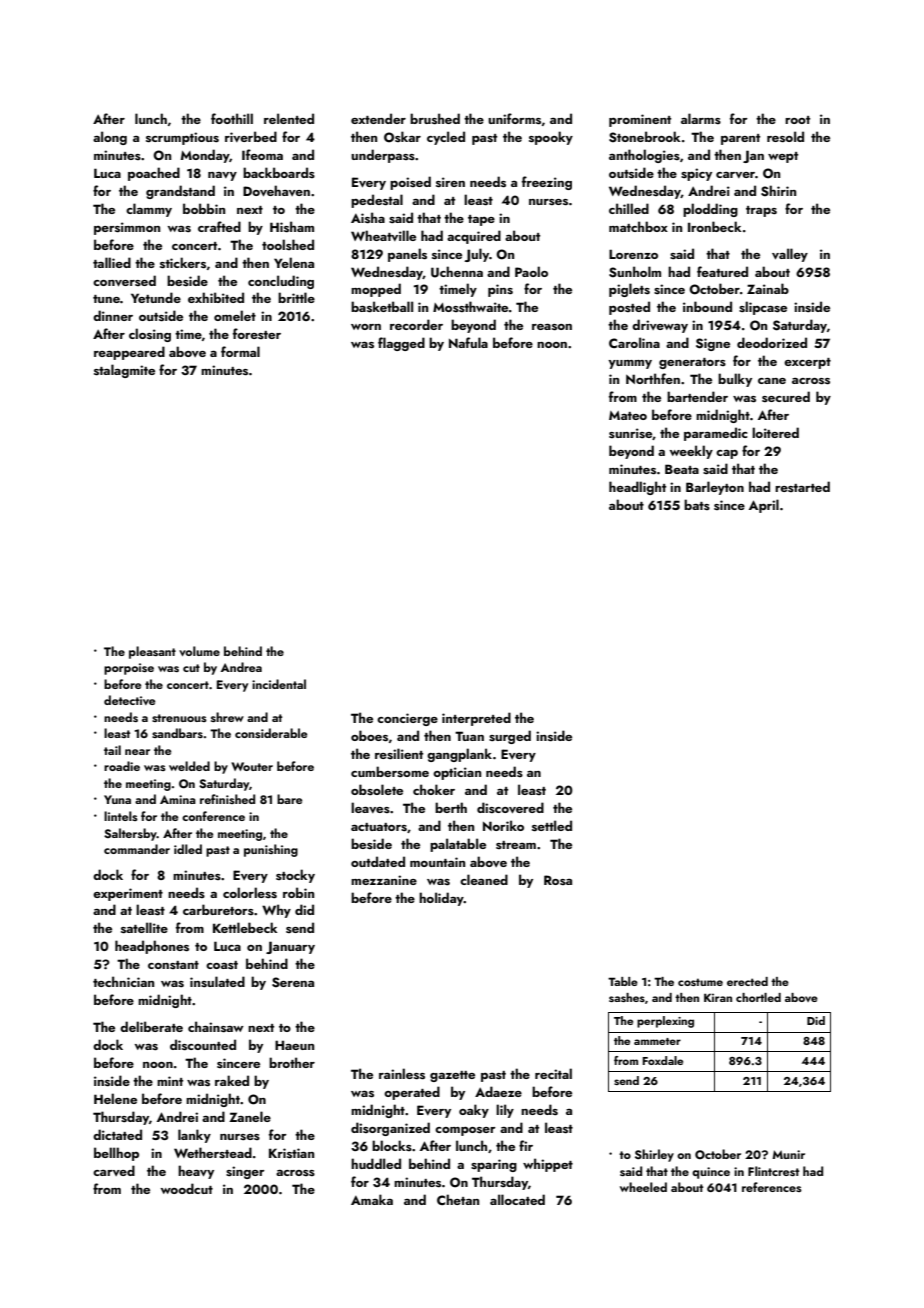  What do you see at coordinates (293, 982) in the document?
I see `Serena` at bounding box center [293, 982].
